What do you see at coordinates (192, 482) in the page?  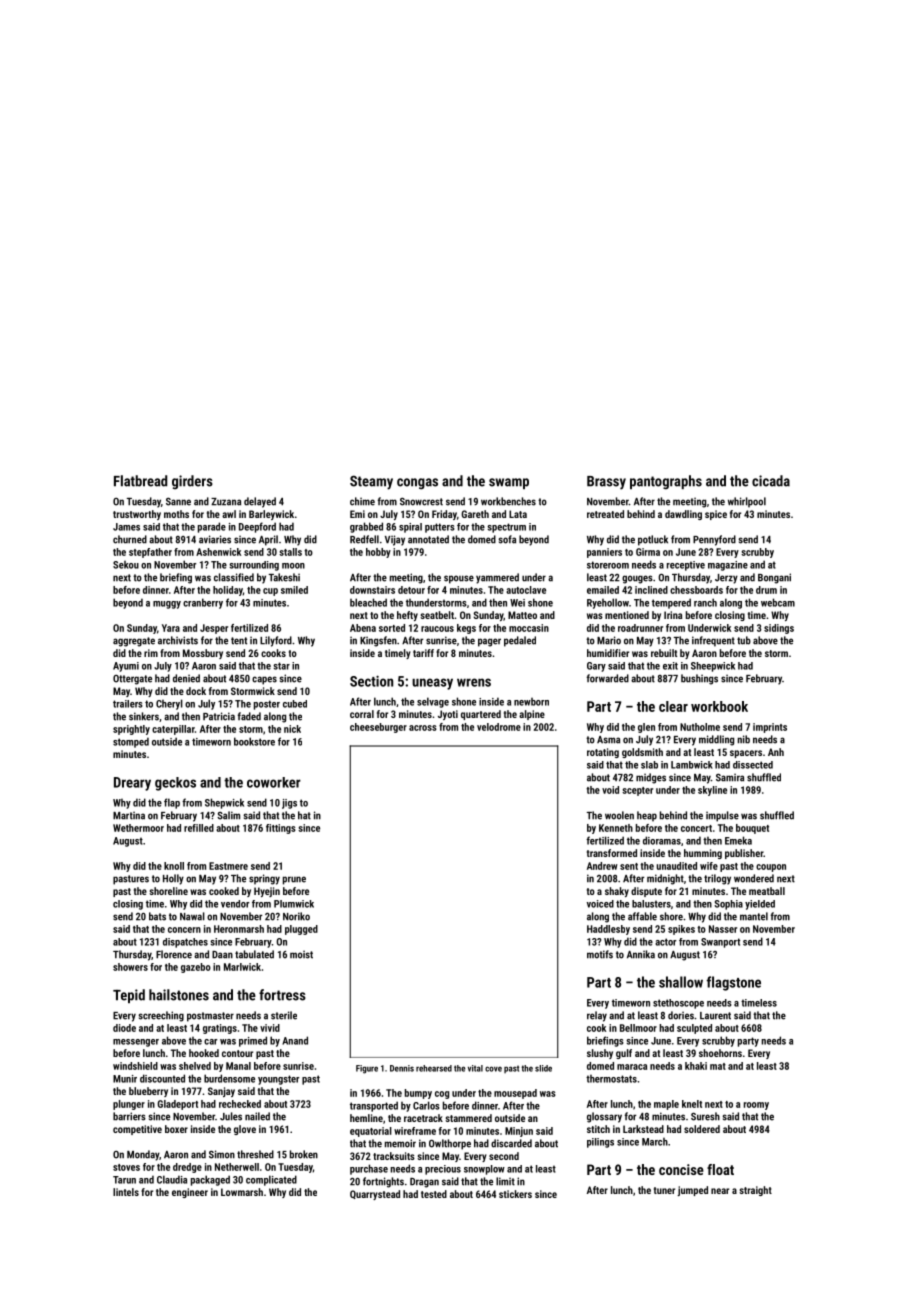 I see `girders` at bounding box center [192, 482].
